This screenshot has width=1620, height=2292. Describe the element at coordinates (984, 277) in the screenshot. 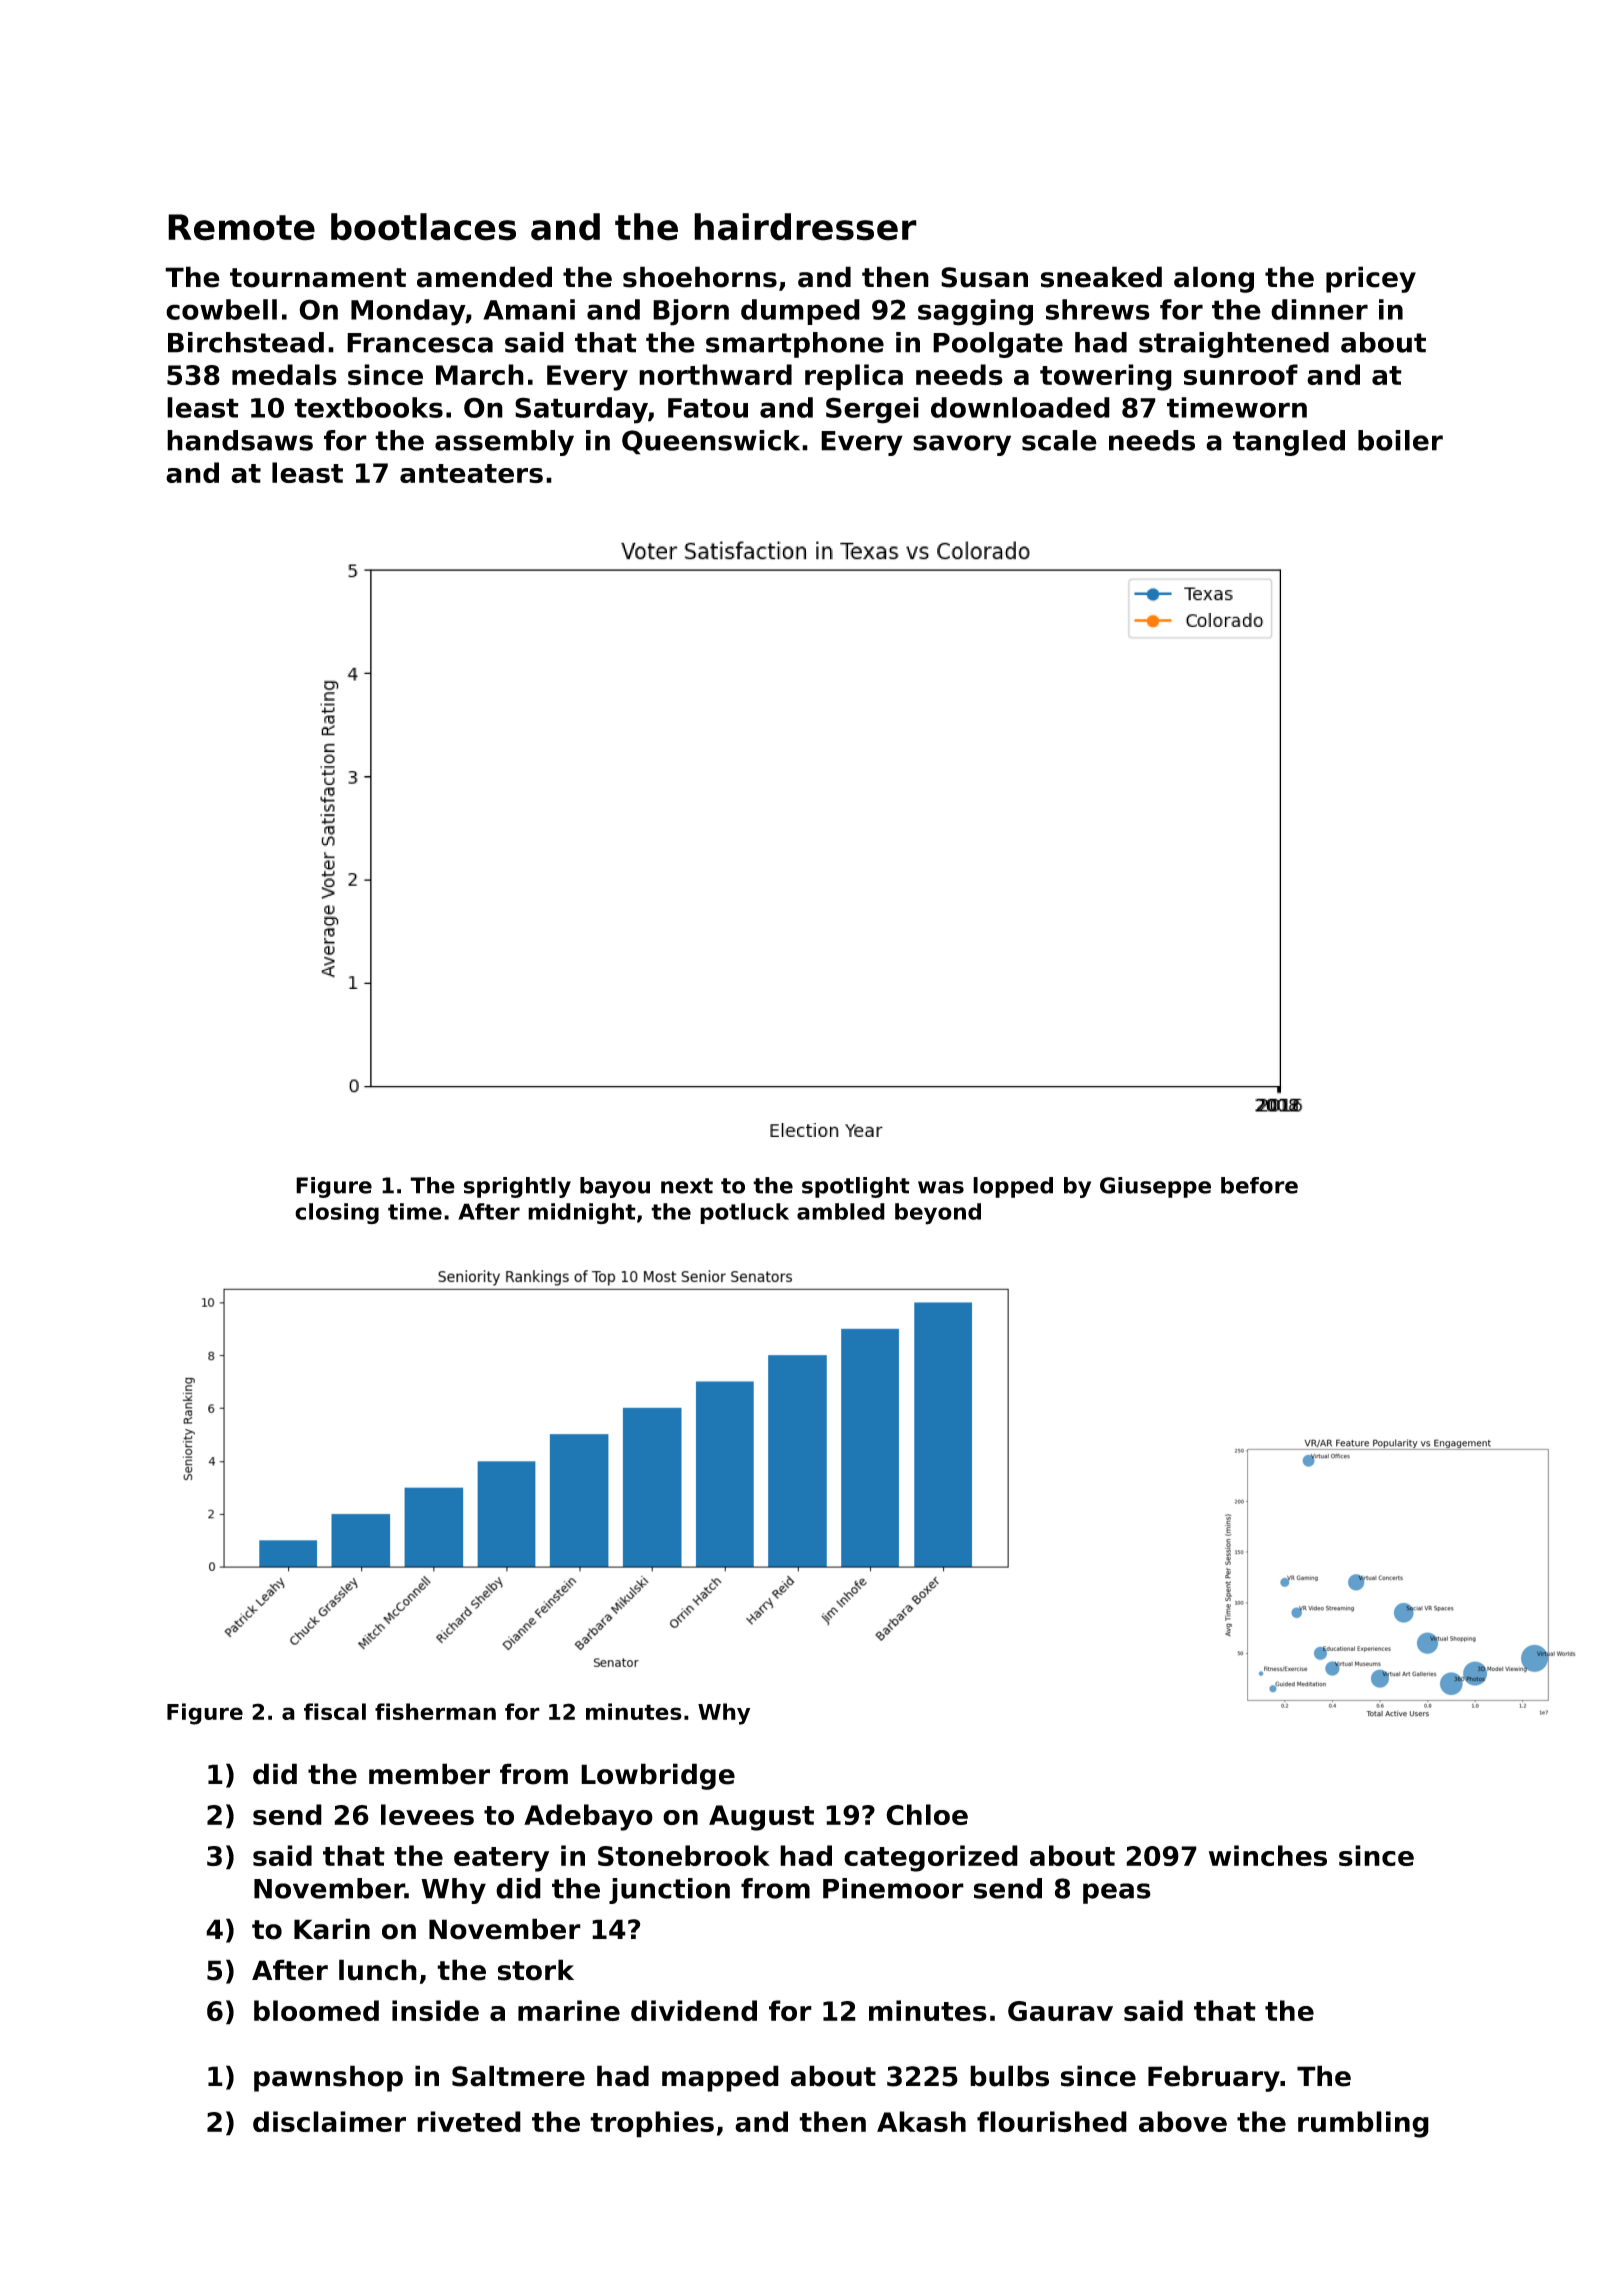

I see `Susan` at that location.
